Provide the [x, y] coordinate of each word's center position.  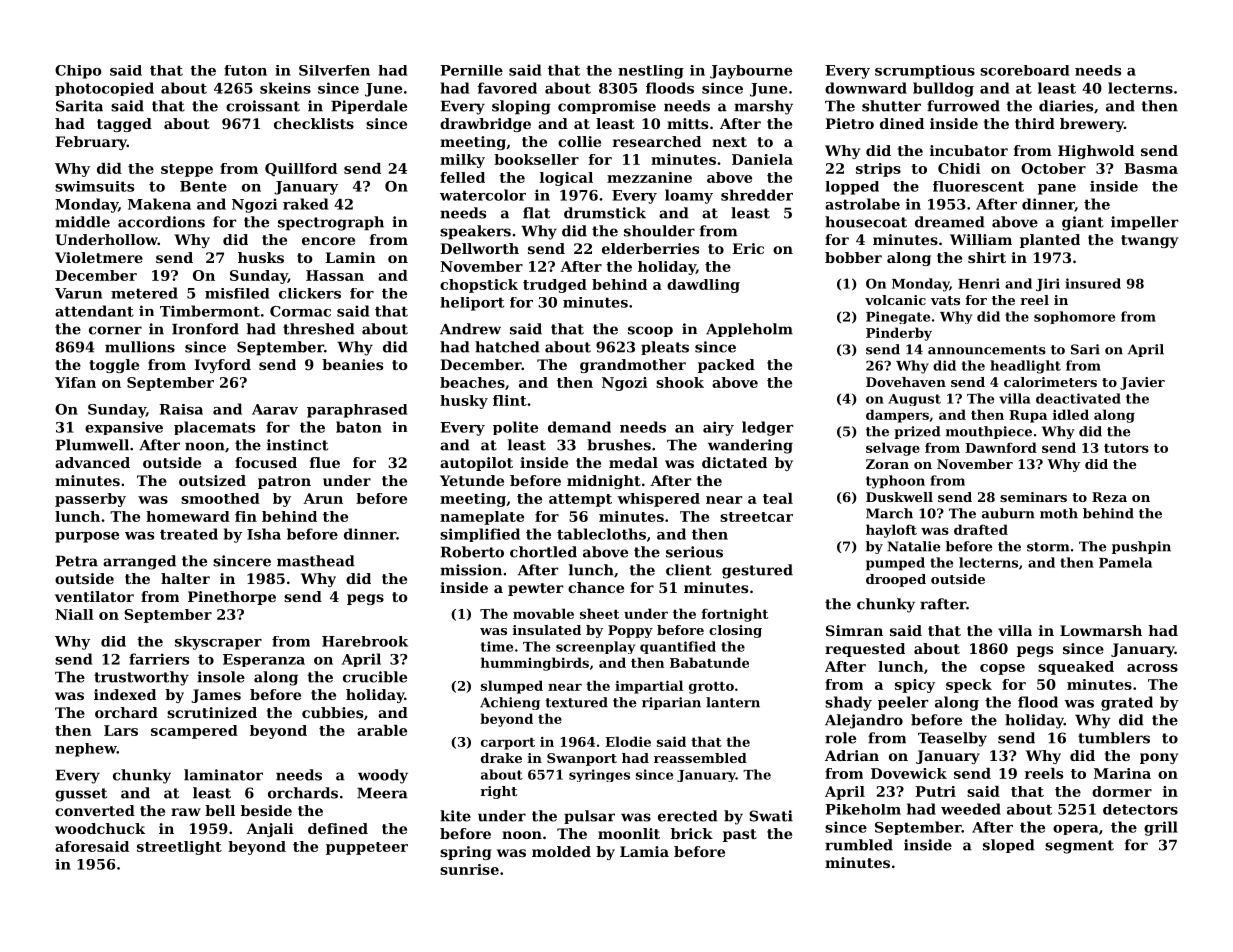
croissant [263, 106]
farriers [159, 659]
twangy [1149, 241]
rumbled [859, 845]
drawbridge [485, 125]
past [740, 835]
